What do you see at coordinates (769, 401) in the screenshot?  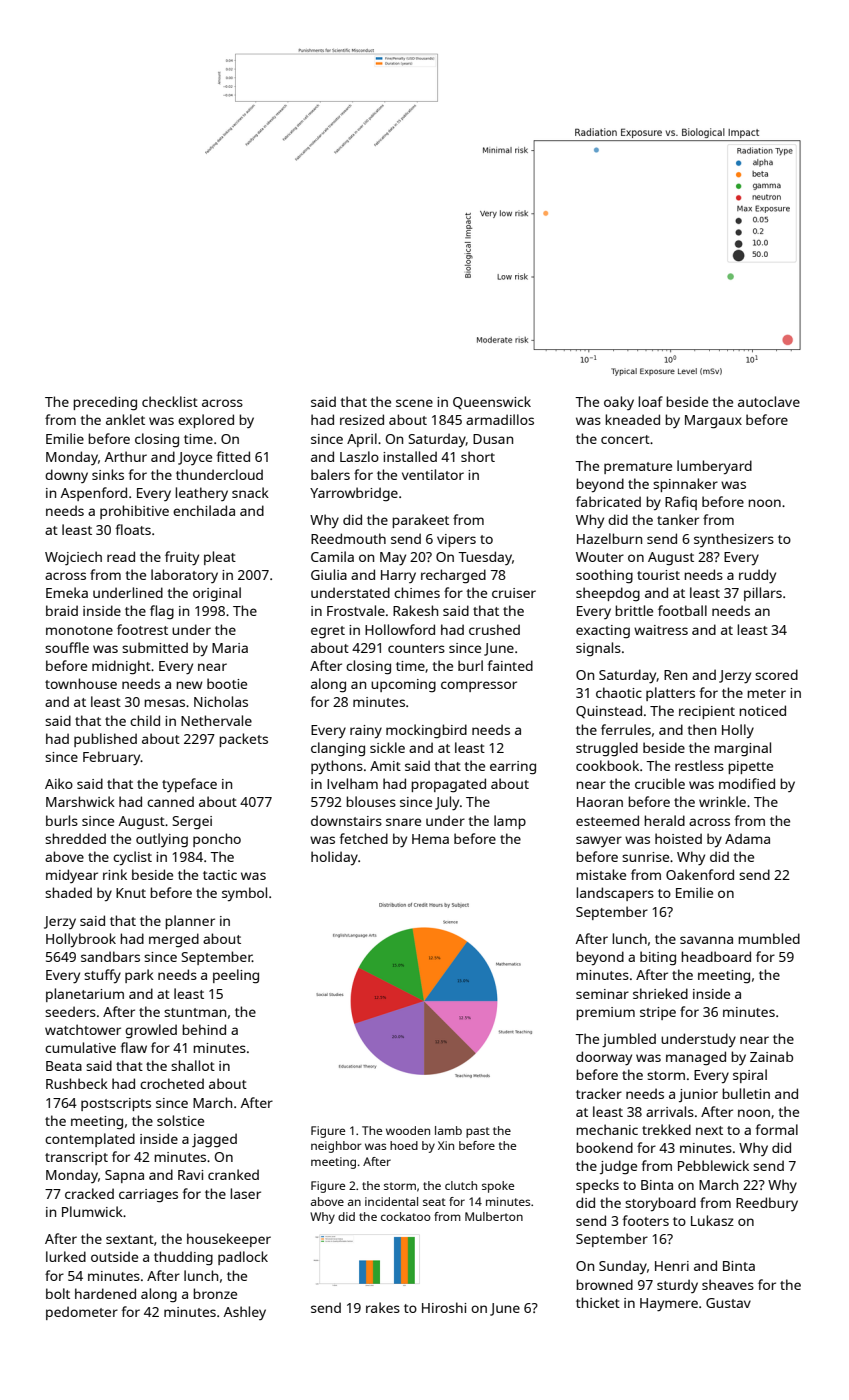 I see `autoclave` at bounding box center [769, 401].
